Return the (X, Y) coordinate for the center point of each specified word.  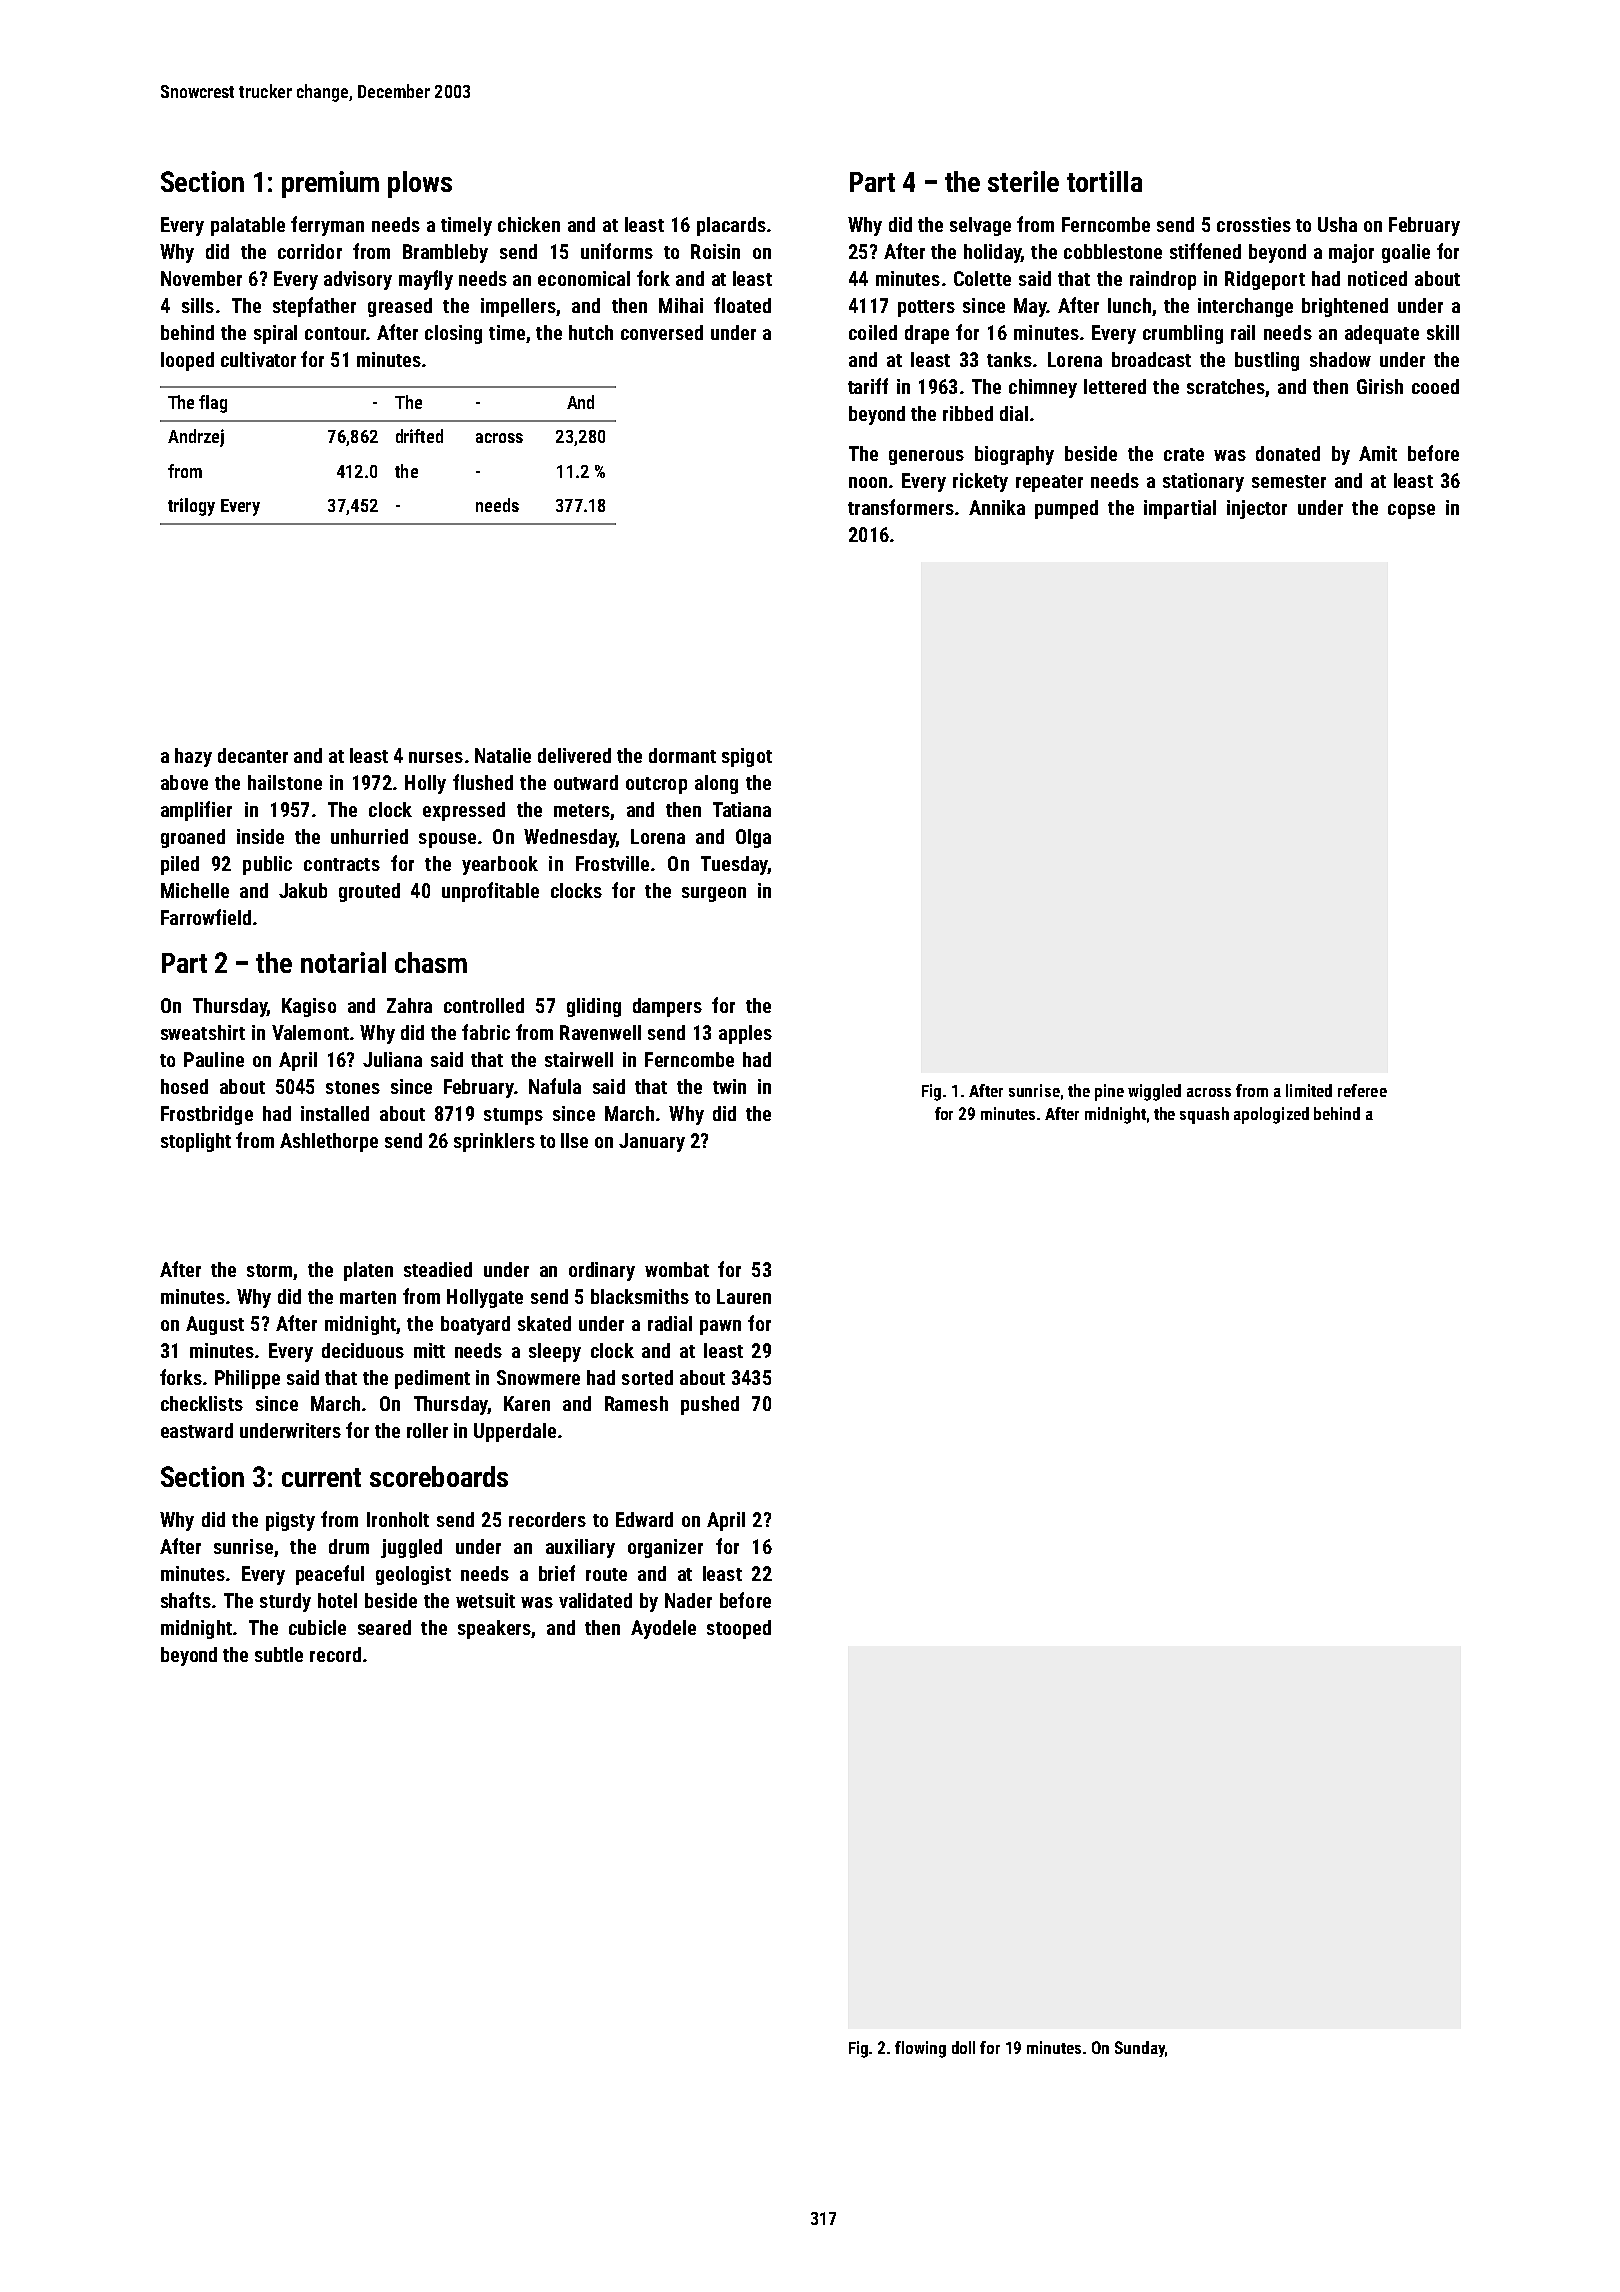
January (652, 1142)
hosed (184, 1086)
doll (963, 2047)
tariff (868, 386)
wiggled (1154, 1092)
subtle (279, 1654)
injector (1257, 509)
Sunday (1140, 2049)
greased (400, 307)
